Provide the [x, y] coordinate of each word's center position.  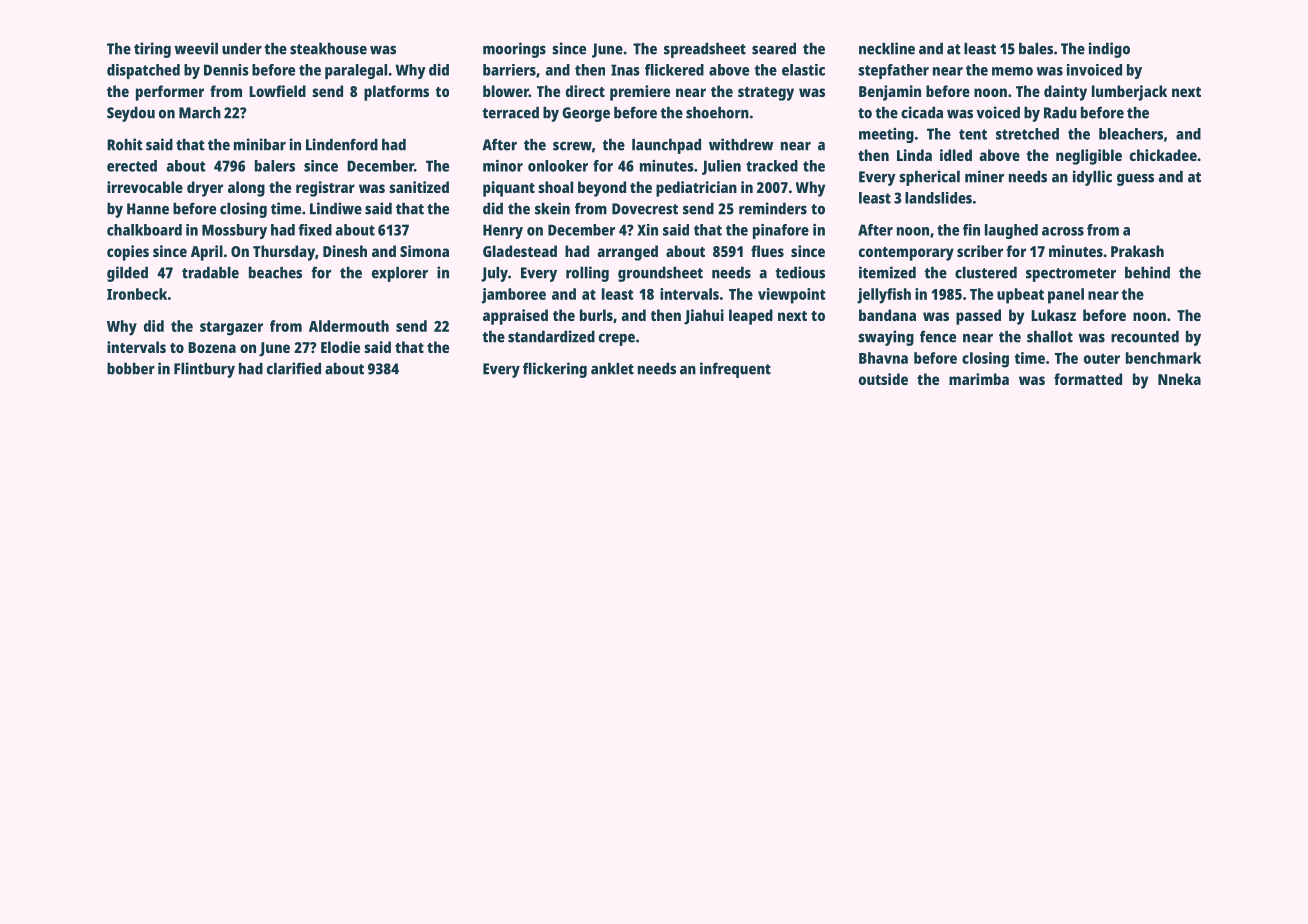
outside [883, 379]
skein [552, 208]
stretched [1027, 134]
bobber [131, 368]
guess [1135, 180]
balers [275, 166]
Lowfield [277, 91]
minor [503, 166]
